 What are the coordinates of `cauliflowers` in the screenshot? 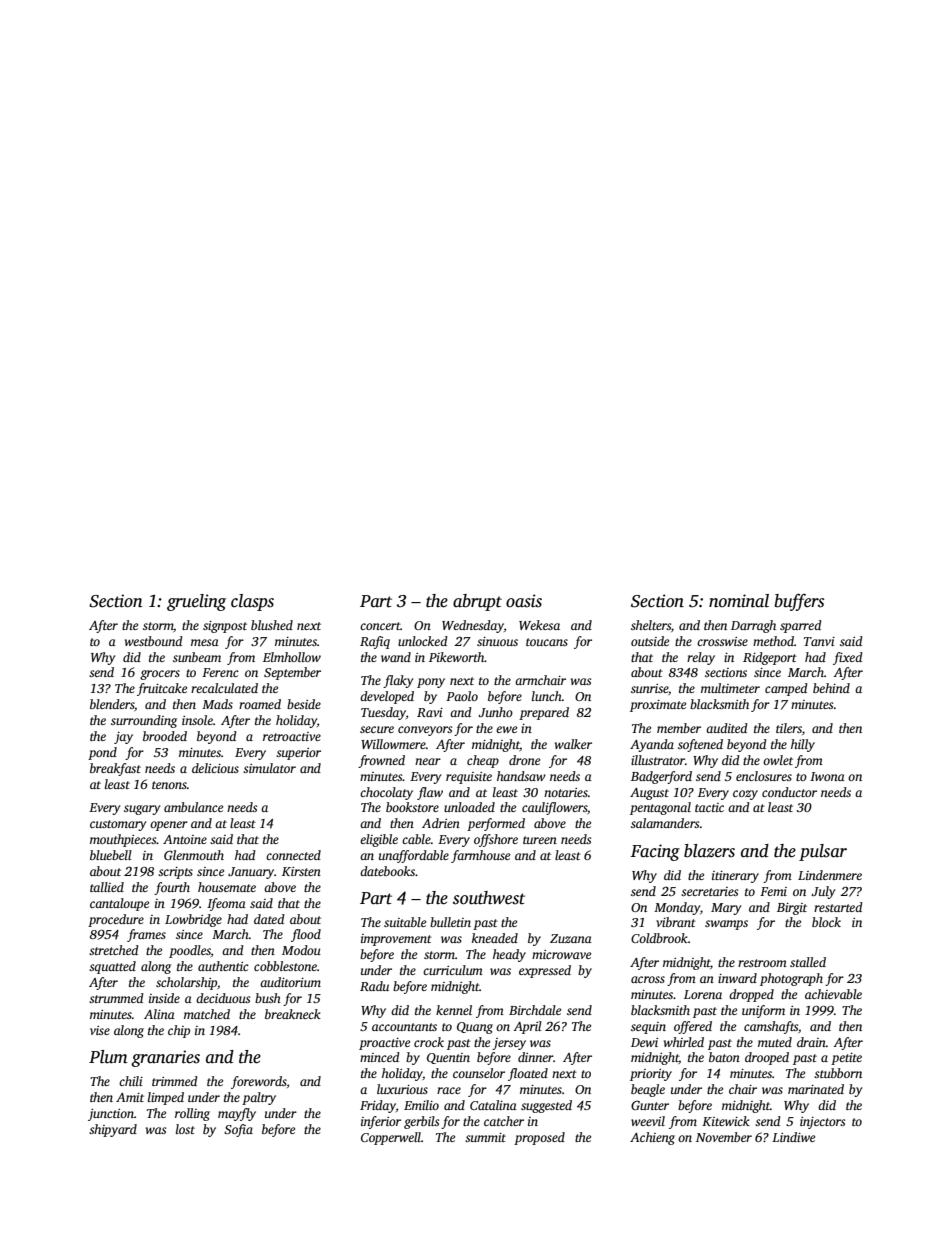 It's located at (554, 808).
